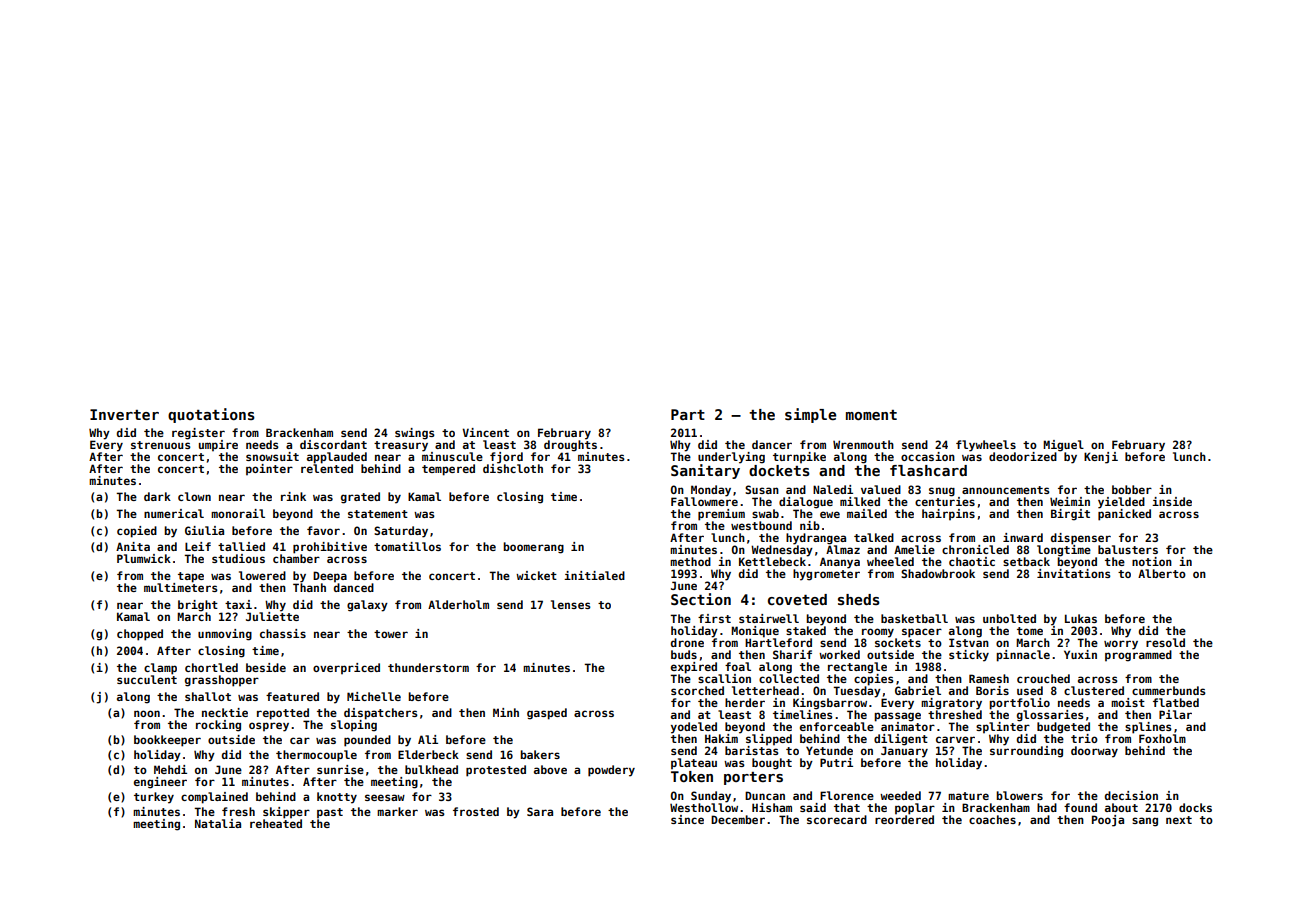 This page has width=1308, height=924. I want to click on Lukas, so click(1081, 618).
